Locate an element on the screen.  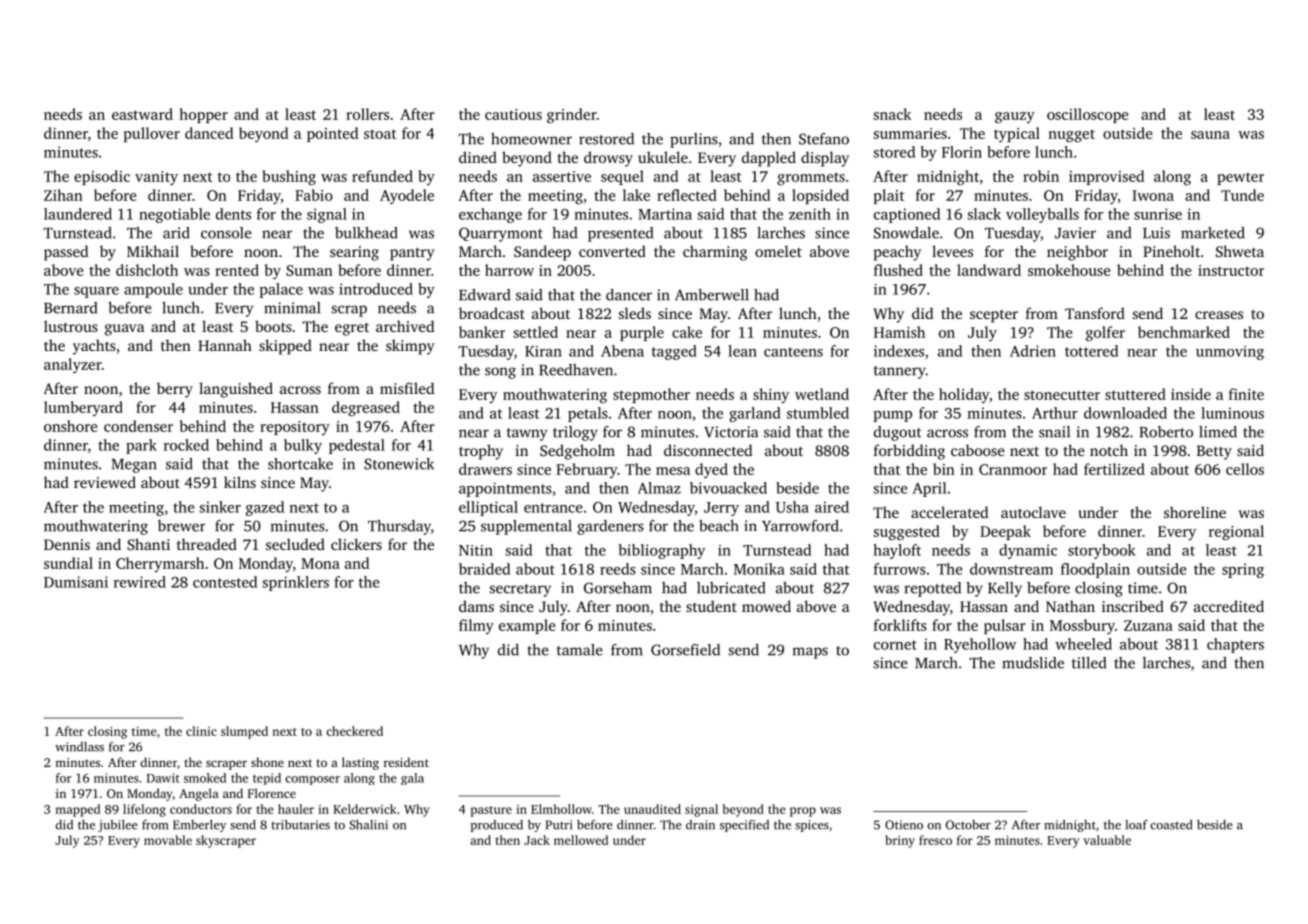
tamale is located at coordinates (580, 650).
